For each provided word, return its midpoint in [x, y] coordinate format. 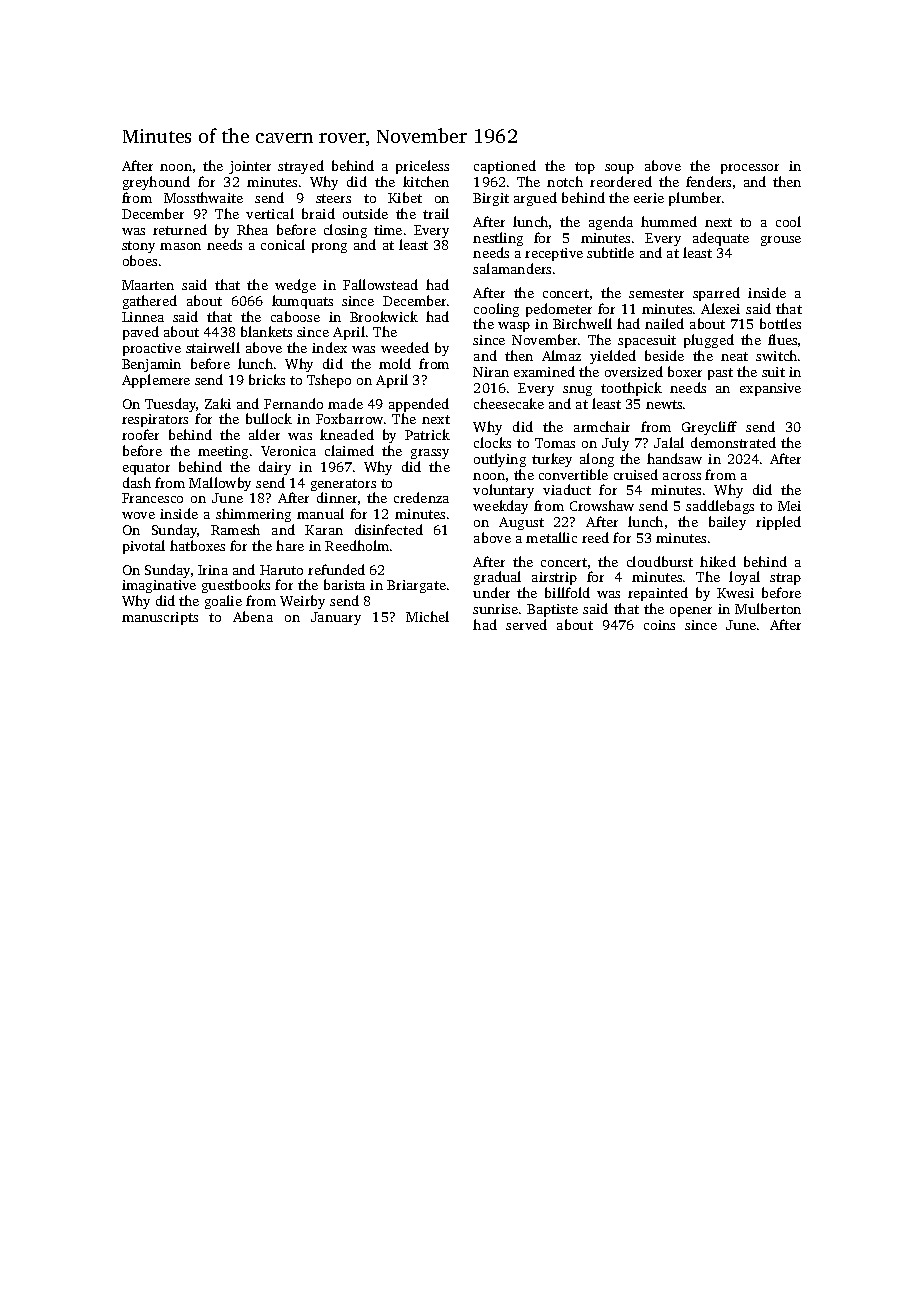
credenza [421, 497]
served [526, 624]
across [682, 476]
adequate [721, 239]
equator [146, 469]
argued [535, 199]
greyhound [156, 183]
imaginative [159, 586]
